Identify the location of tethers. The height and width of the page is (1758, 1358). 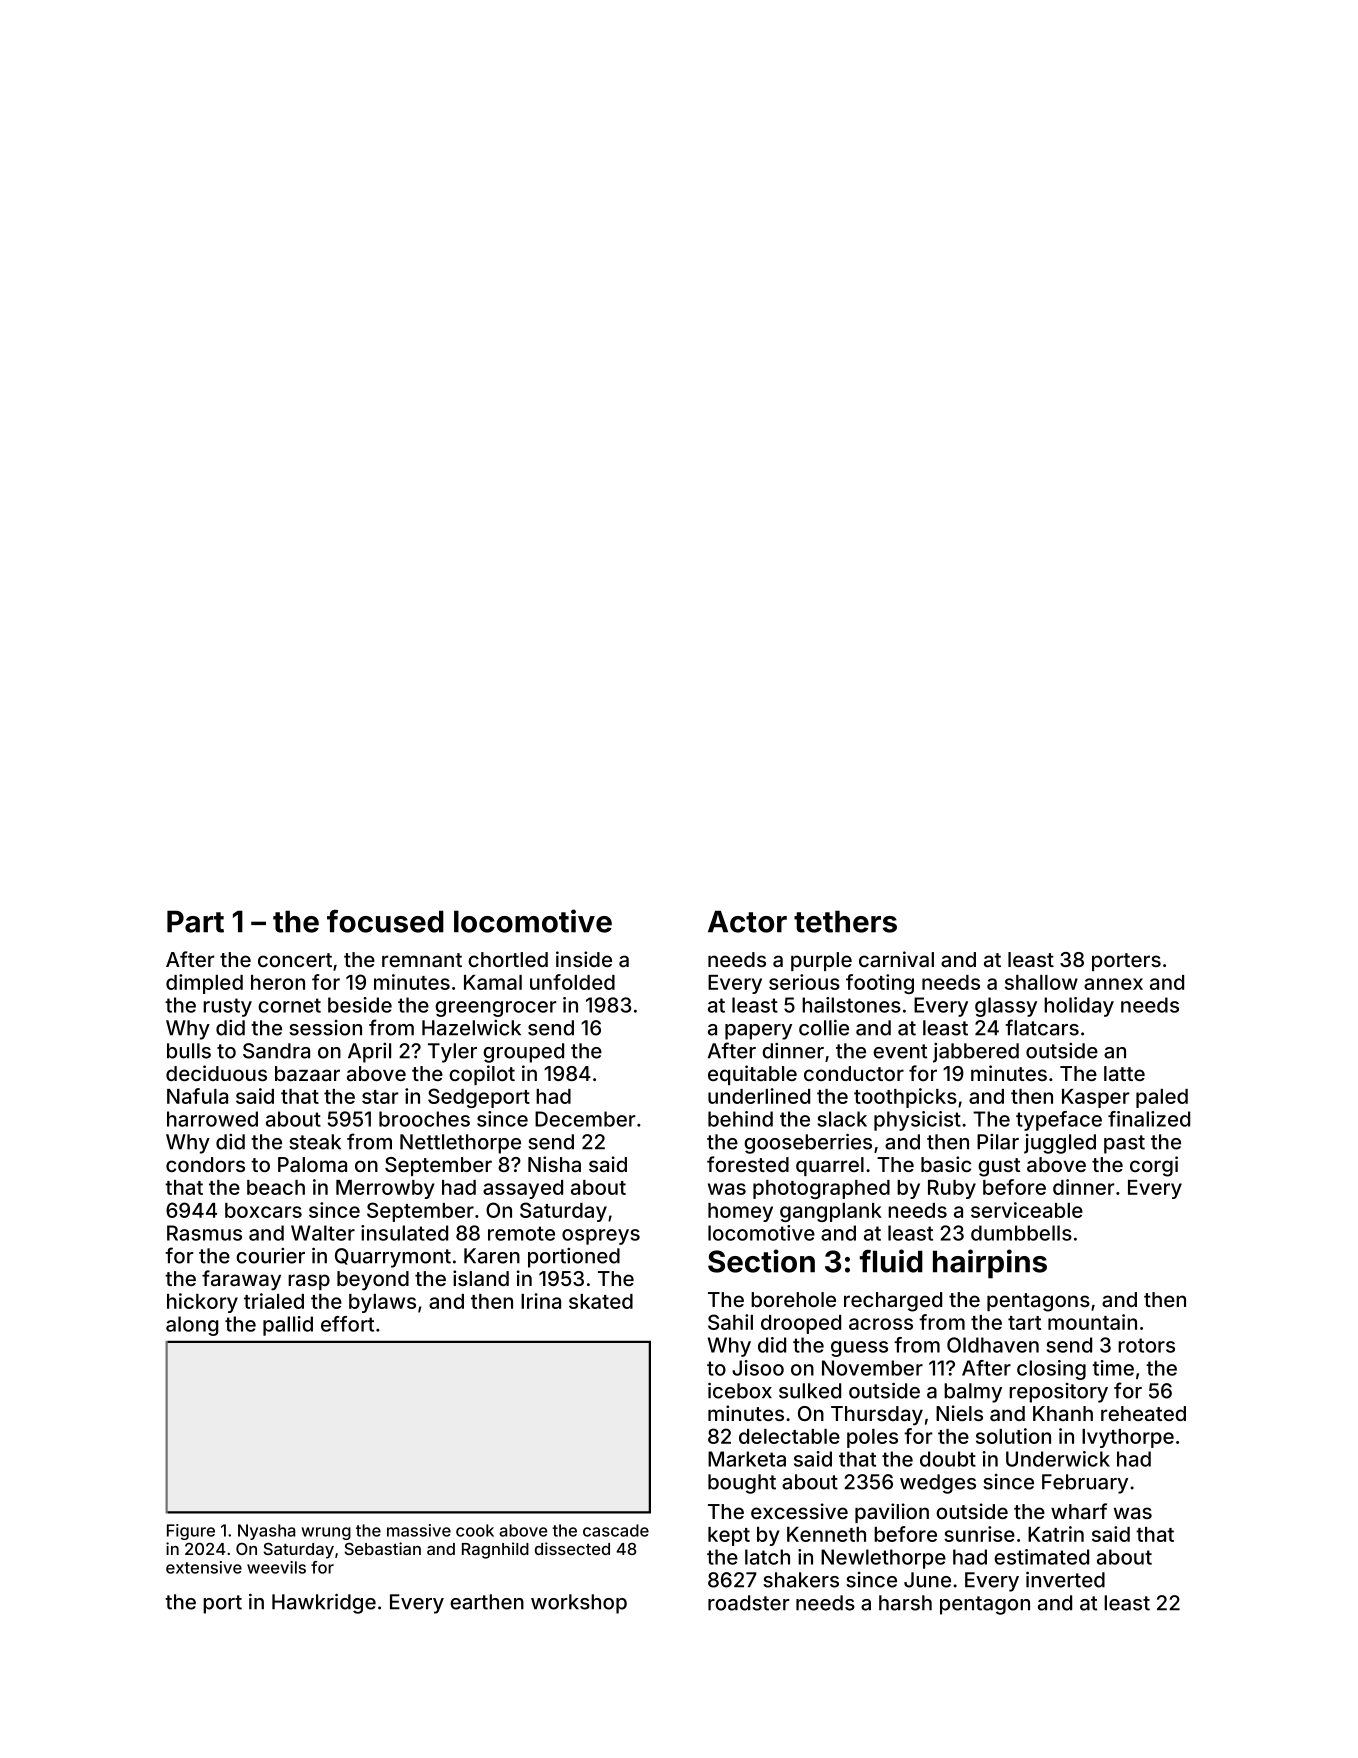
(845, 921).
